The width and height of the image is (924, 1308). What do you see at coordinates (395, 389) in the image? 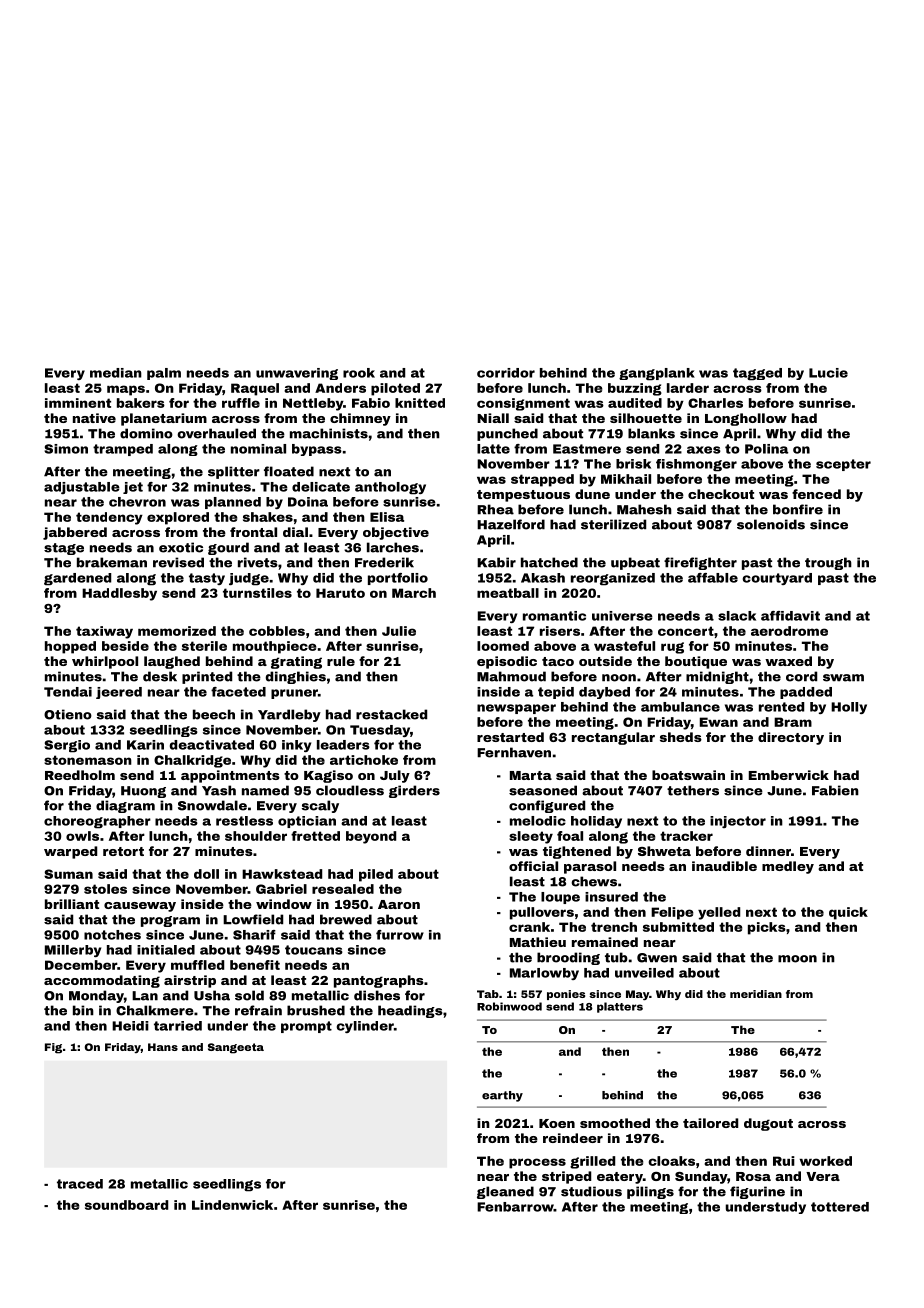
I see `piloted` at bounding box center [395, 389].
